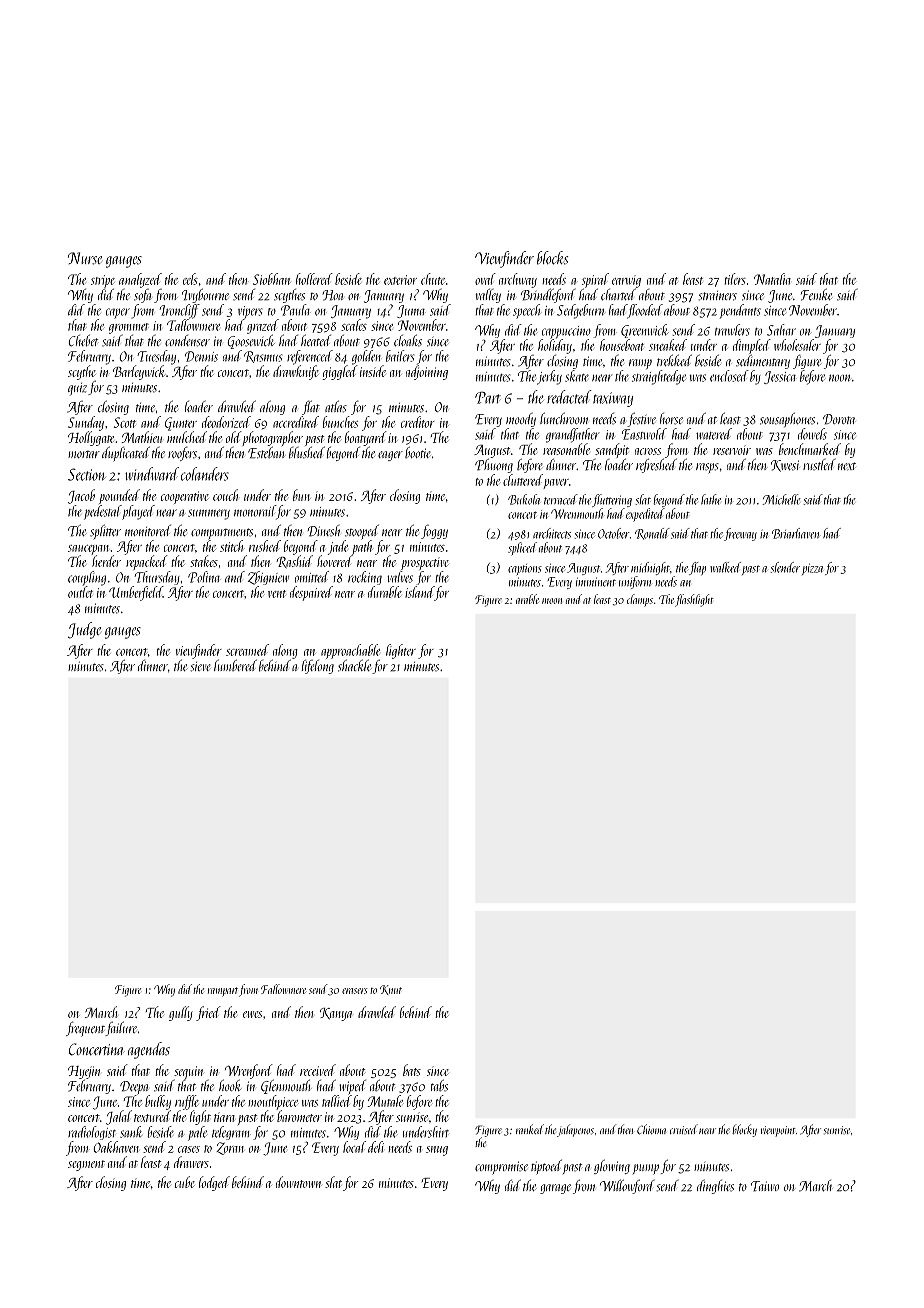 The width and height of the document is (924, 1308). What do you see at coordinates (201, 667) in the document?
I see `sieve` at bounding box center [201, 667].
